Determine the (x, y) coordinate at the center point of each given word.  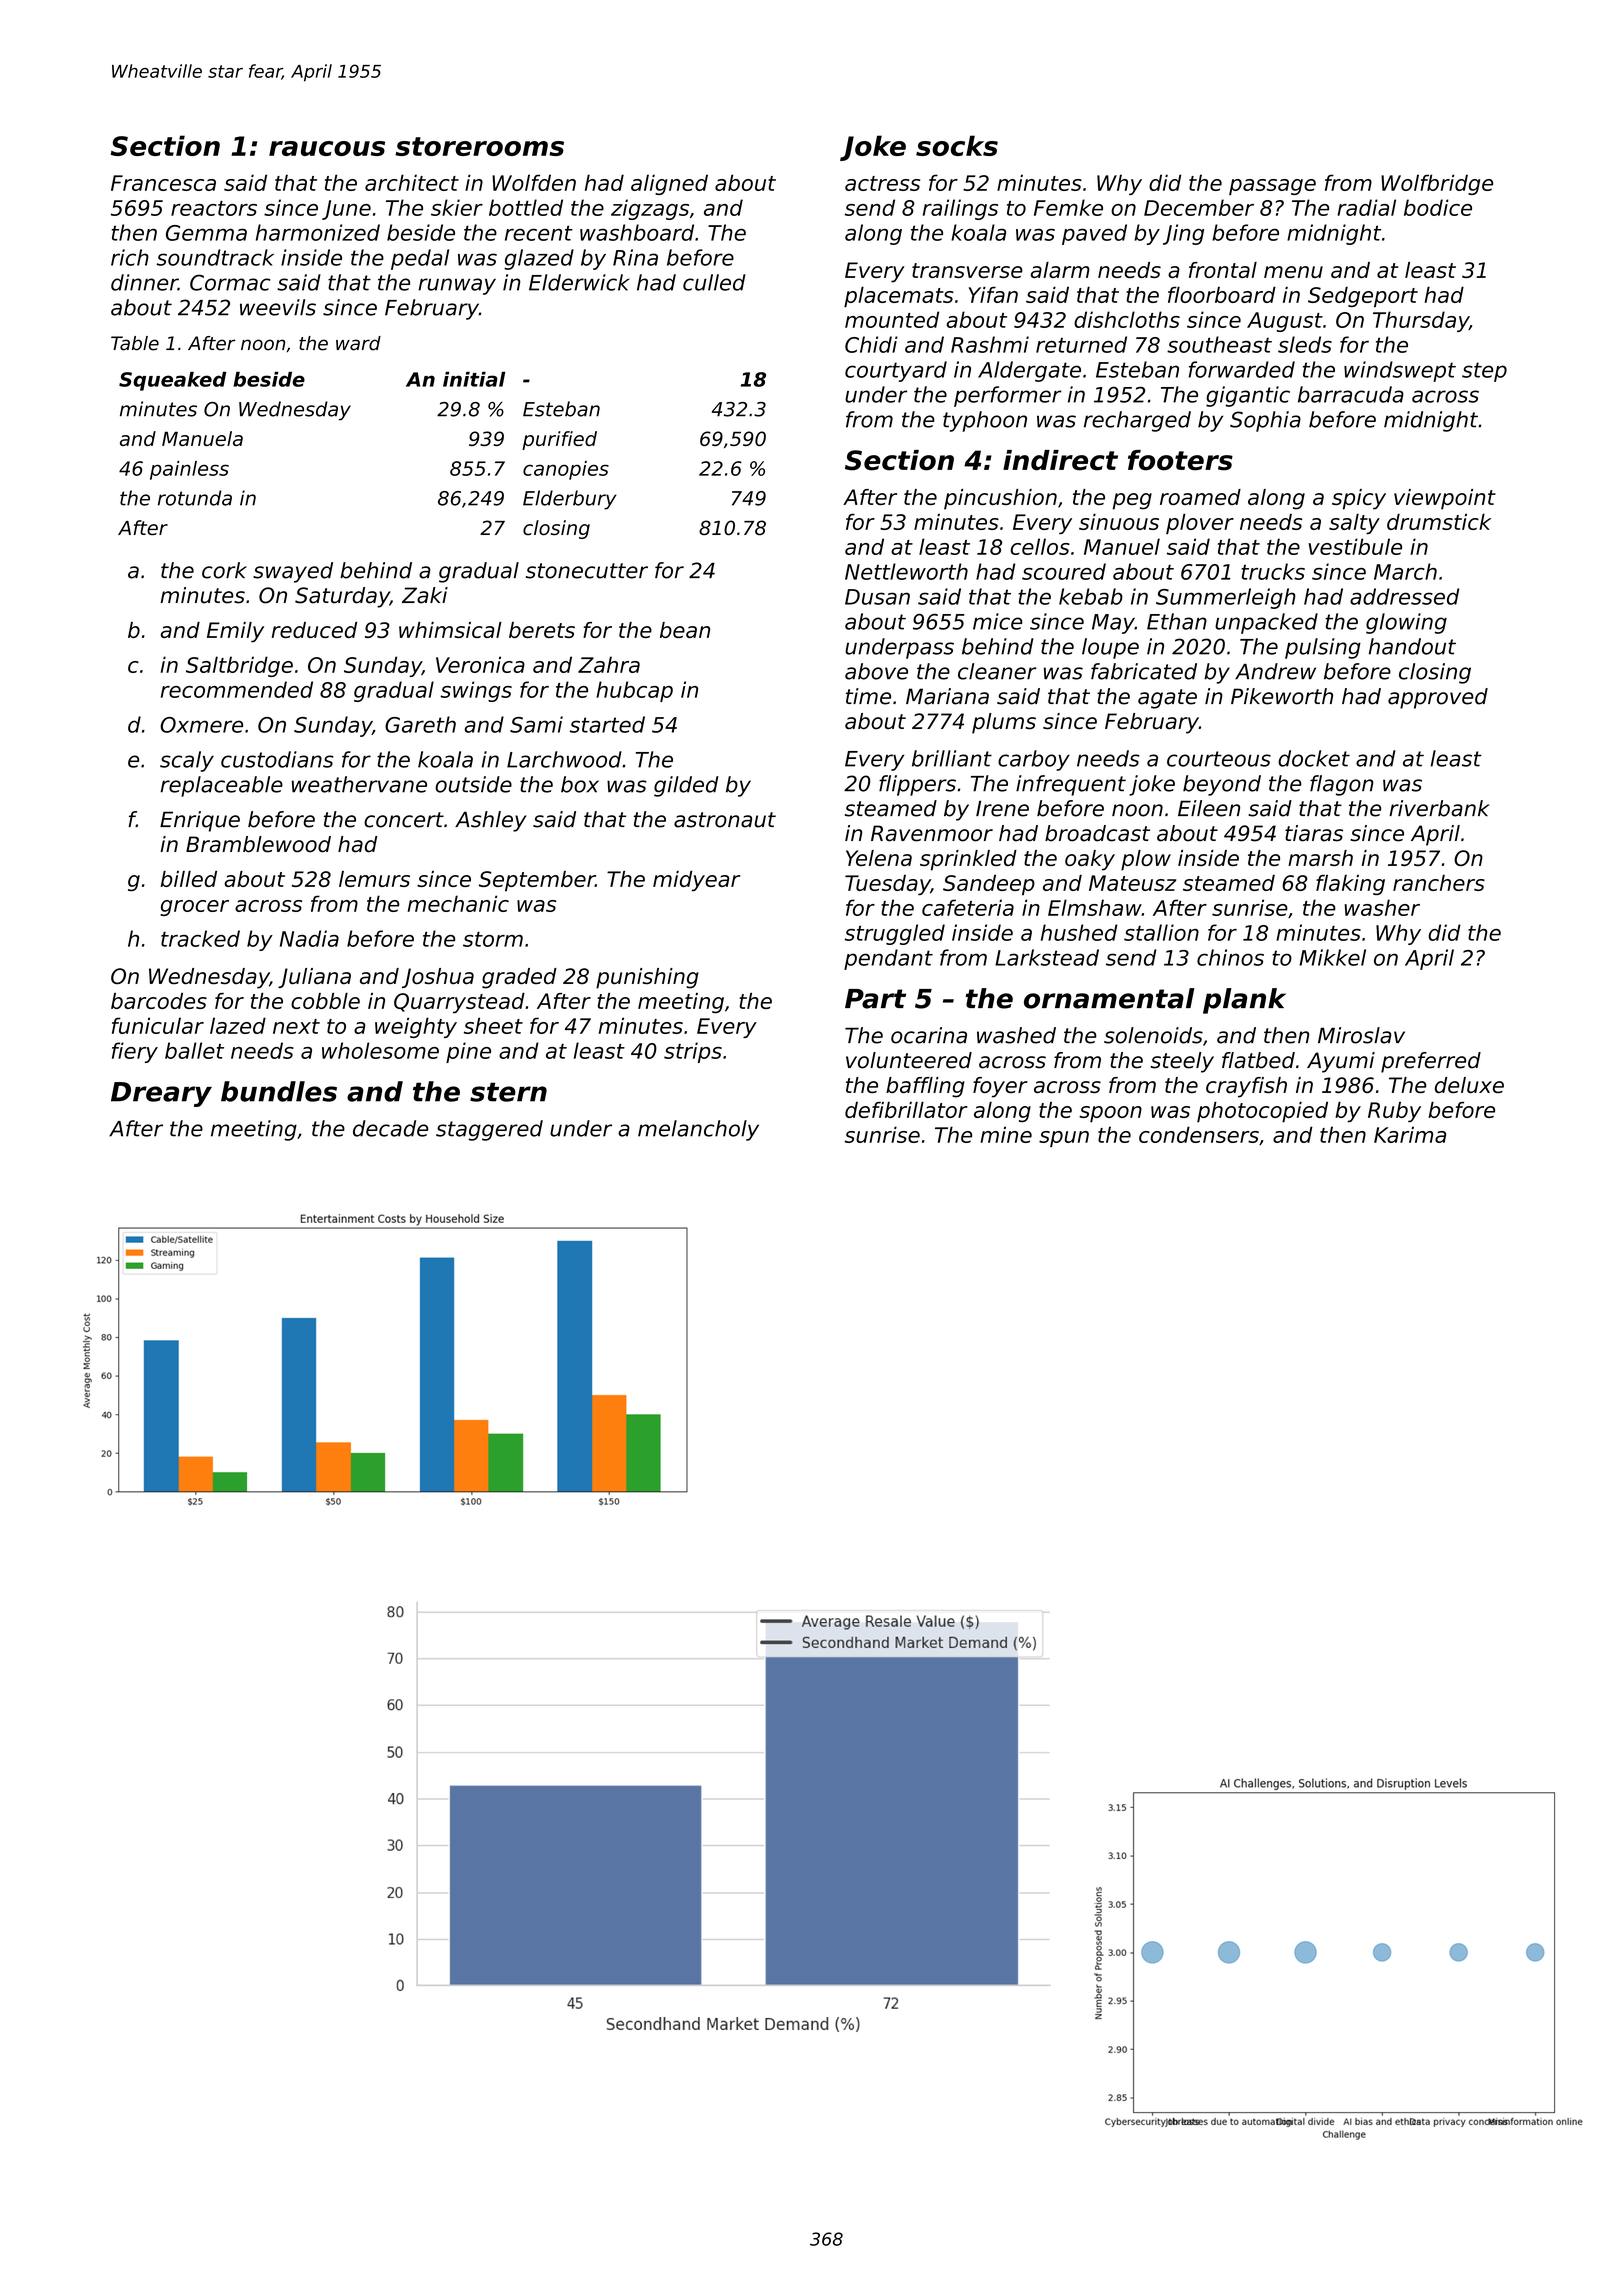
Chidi (871, 344)
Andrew (1275, 671)
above (876, 671)
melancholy (698, 1130)
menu (1293, 272)
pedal (420, 259)
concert (404, 820)
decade (390, 1128)
